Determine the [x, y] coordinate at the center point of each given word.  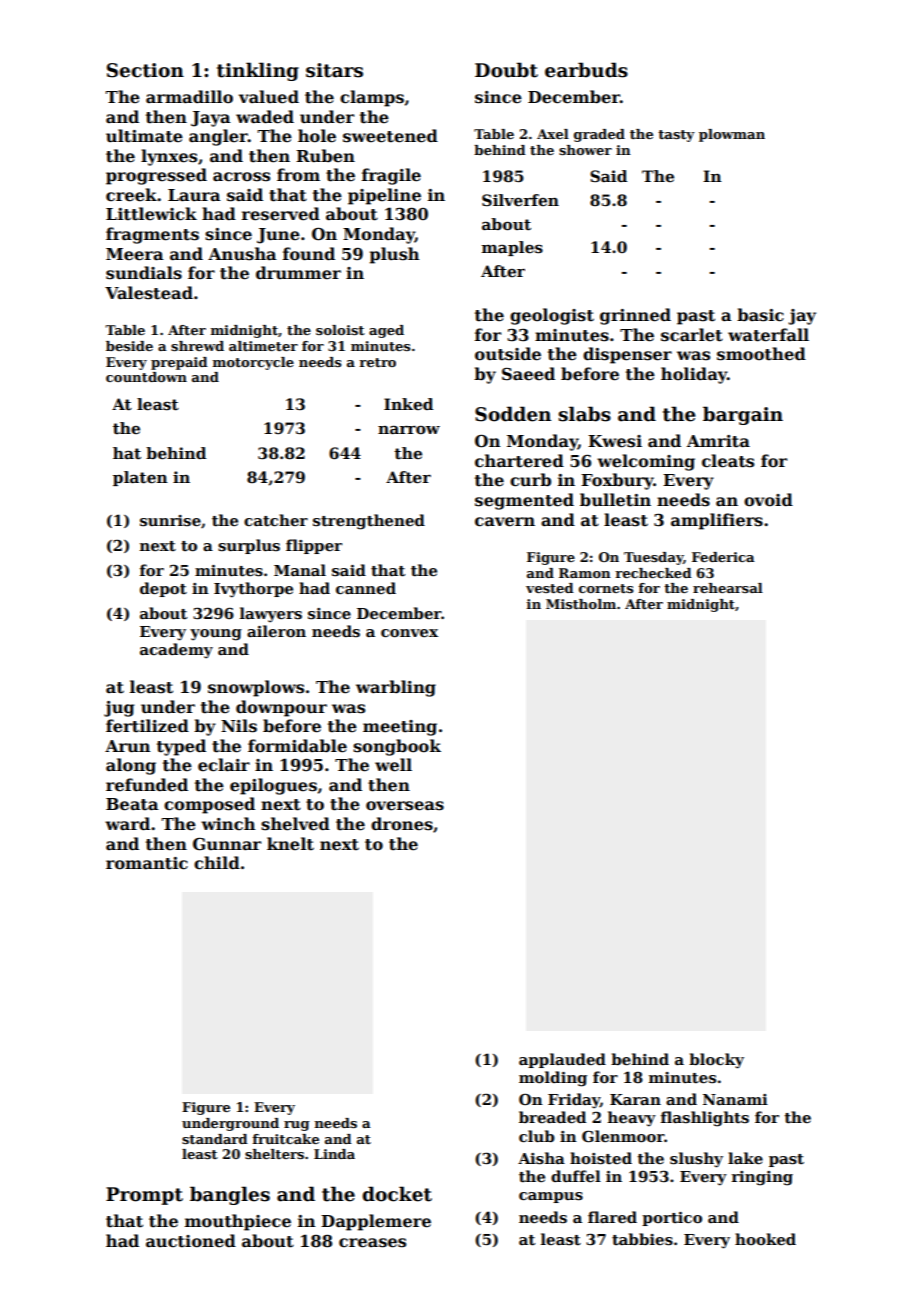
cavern [505, 522]
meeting [400, 728]
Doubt [506, 70]
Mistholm [581, 604]
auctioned [191, 1241]
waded [265, 117]
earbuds [586, 70]
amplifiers [717, 521]
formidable [297, 746]
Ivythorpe [253, 590]
